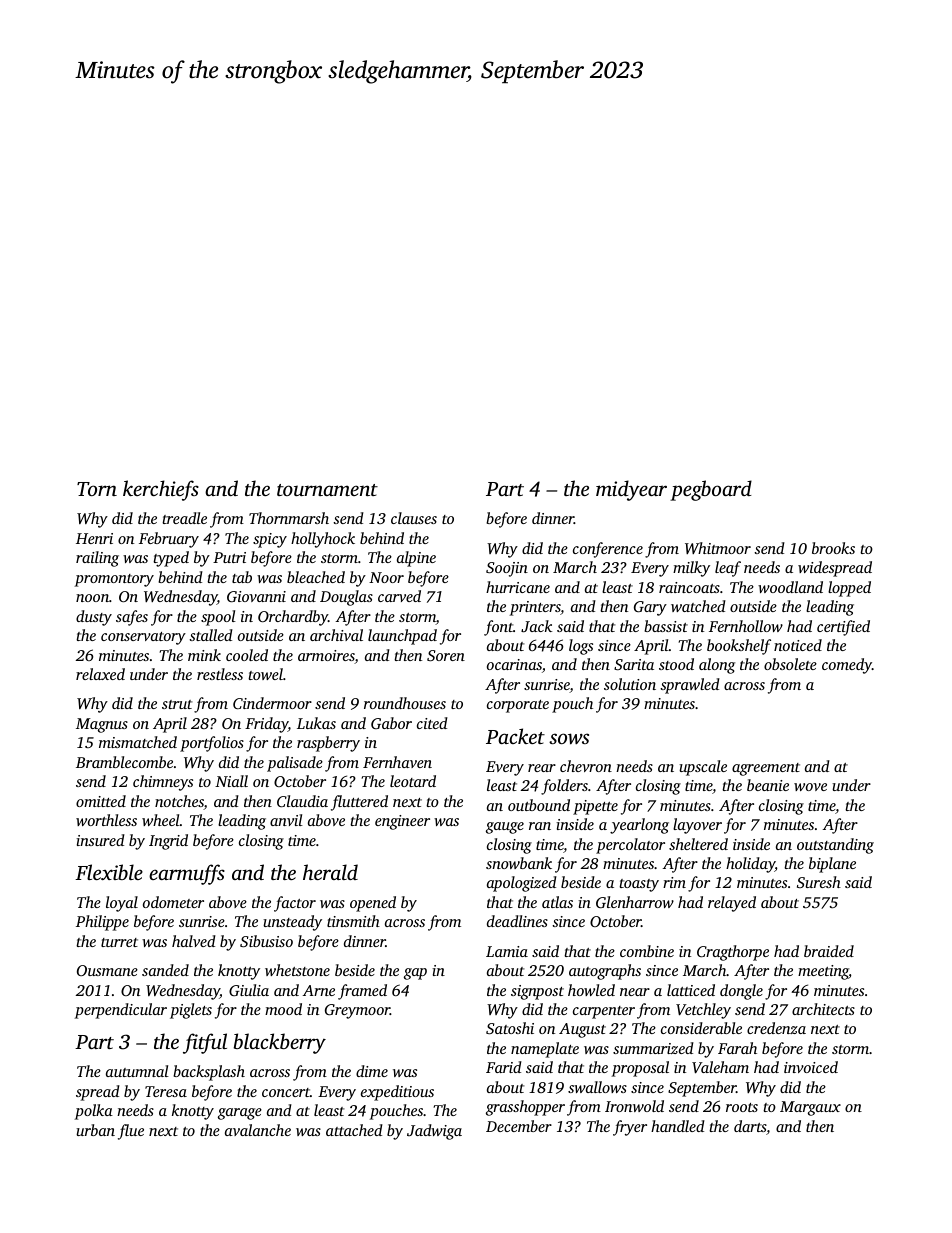 Image resolution: width=952 pixels, height=1233 pixels. I want to click on corporate, so click(518, 706).
